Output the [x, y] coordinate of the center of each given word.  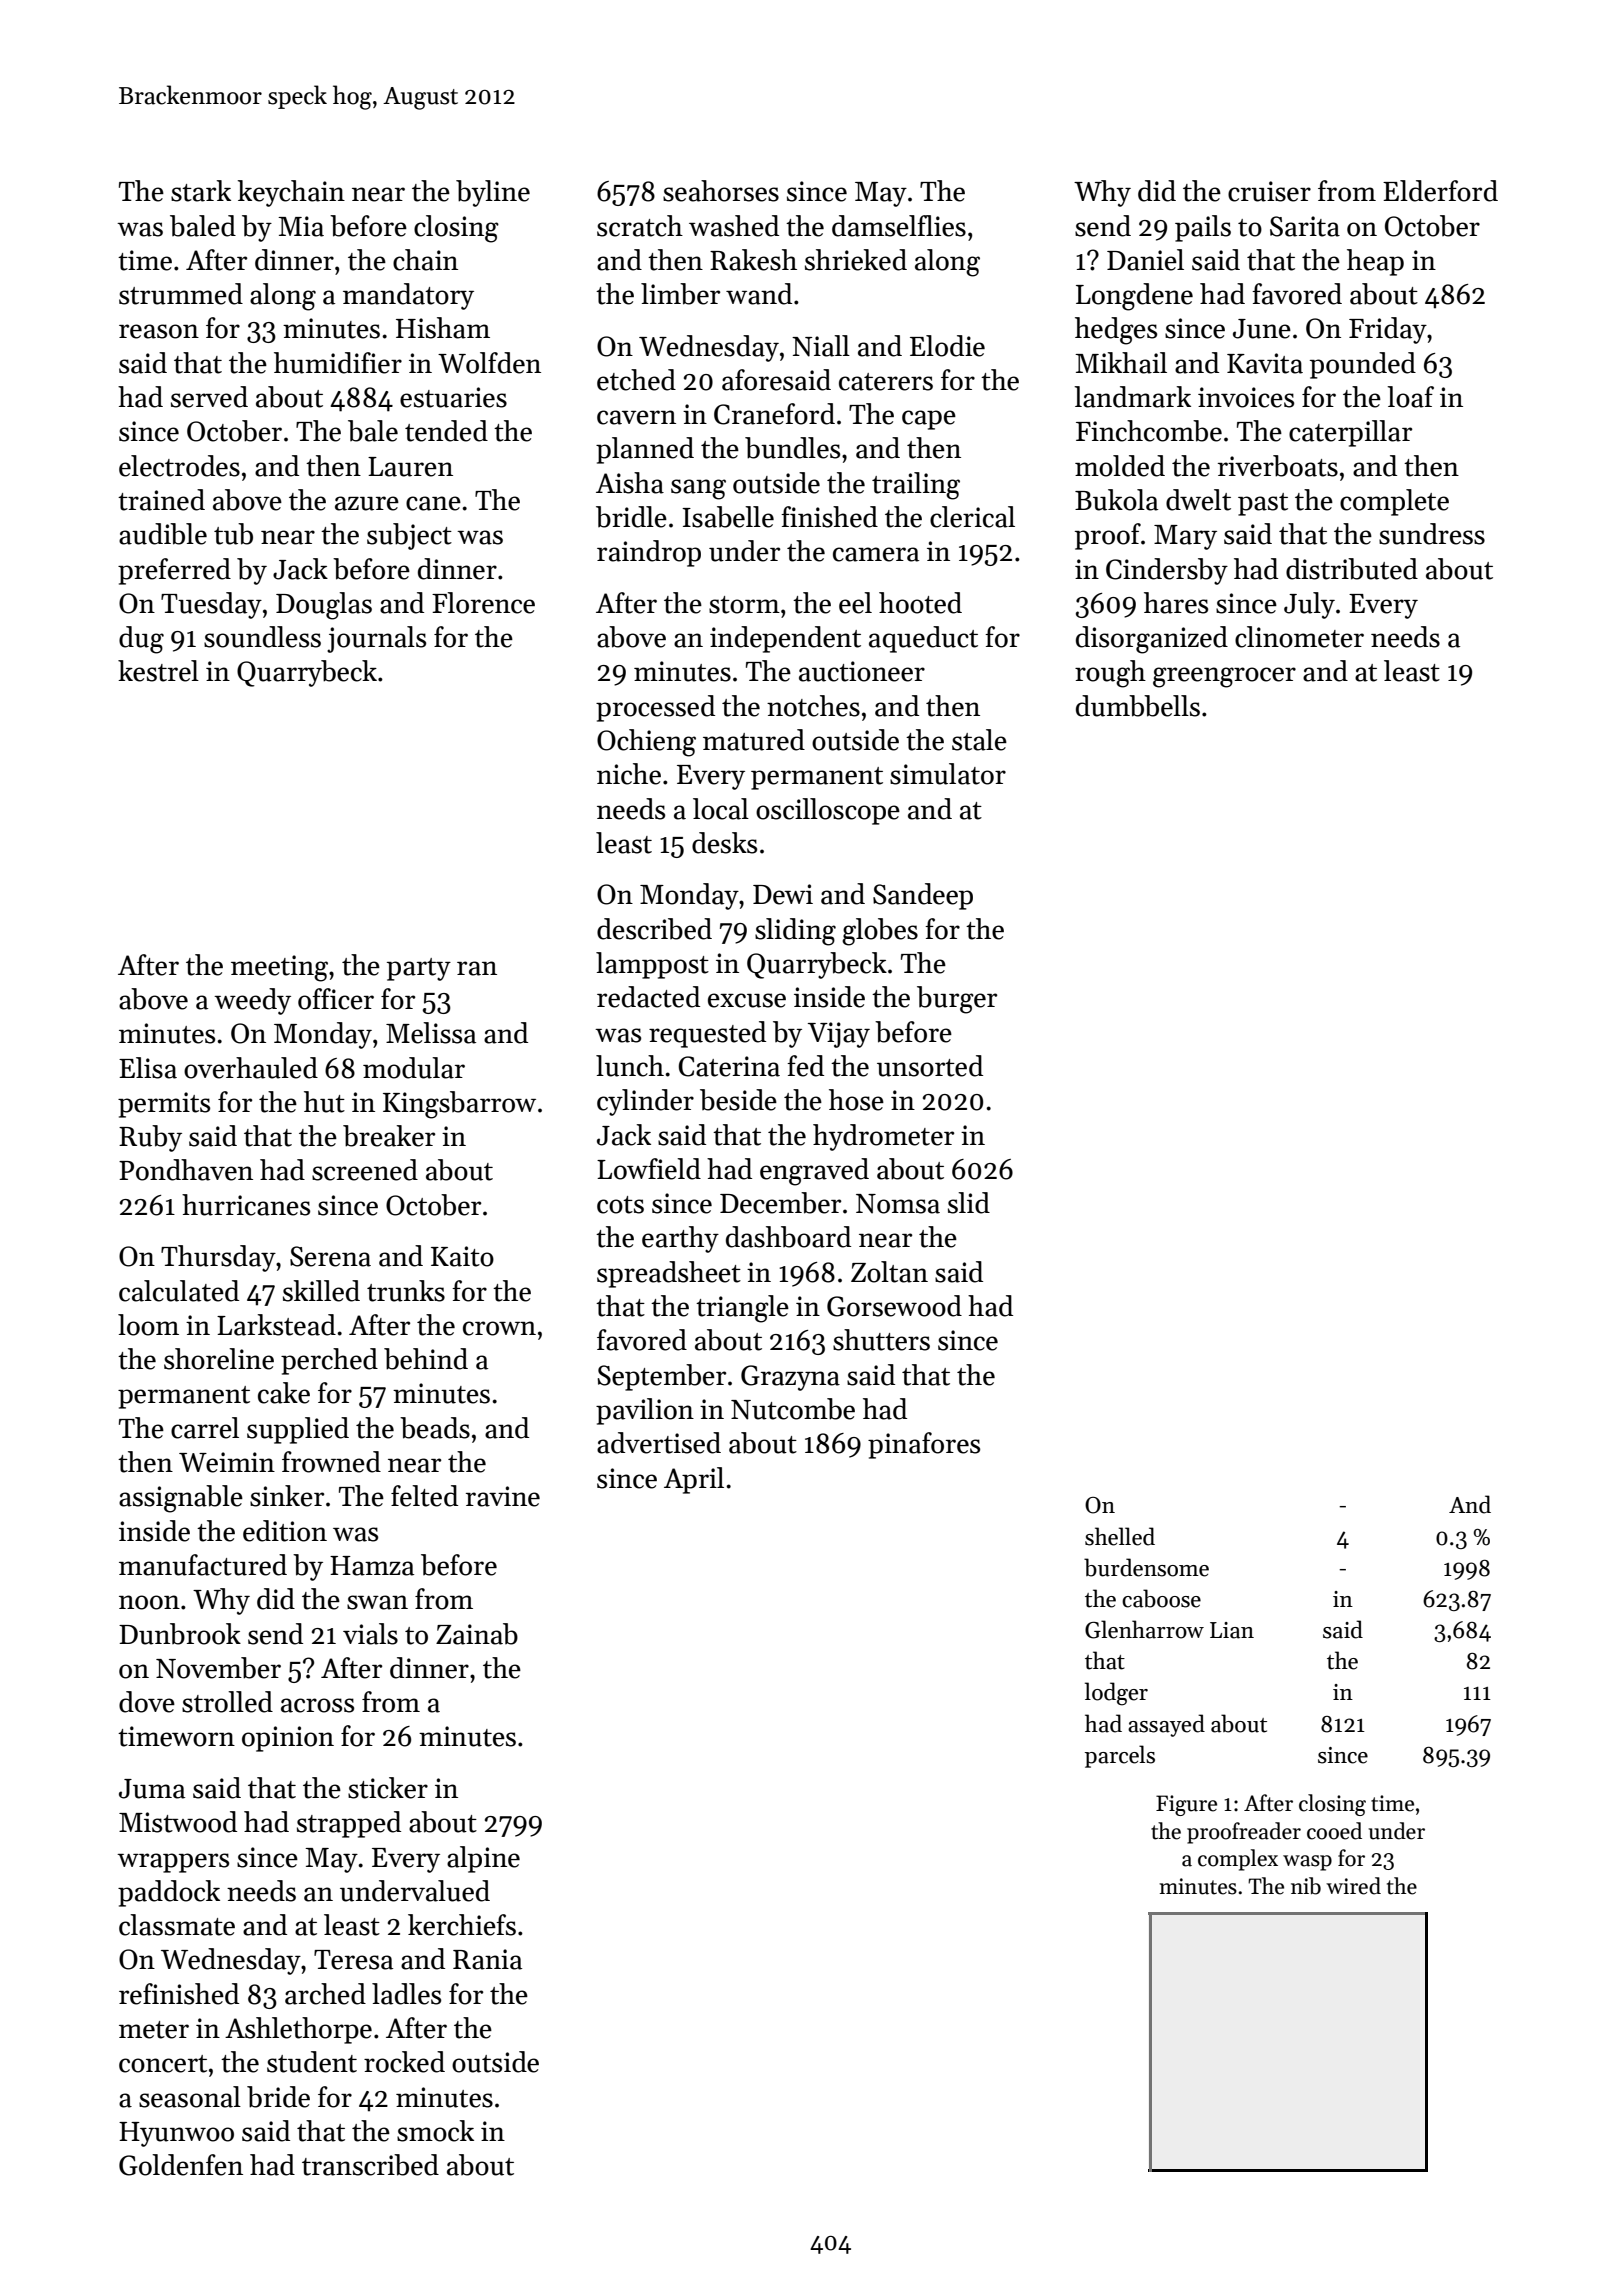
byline [493, 193]
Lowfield [649, 1169]
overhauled [251, 1068]
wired [1353, 1886]
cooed [1334, 1831]
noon [149, 1602]
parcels [1120, 1756]
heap [1375, 262]
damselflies [899, 226]
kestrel [158, 671]
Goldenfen [181, 2165]
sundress [1432, 534]
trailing [916, 486]
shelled [1120, 1536]
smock [435, 2131]
